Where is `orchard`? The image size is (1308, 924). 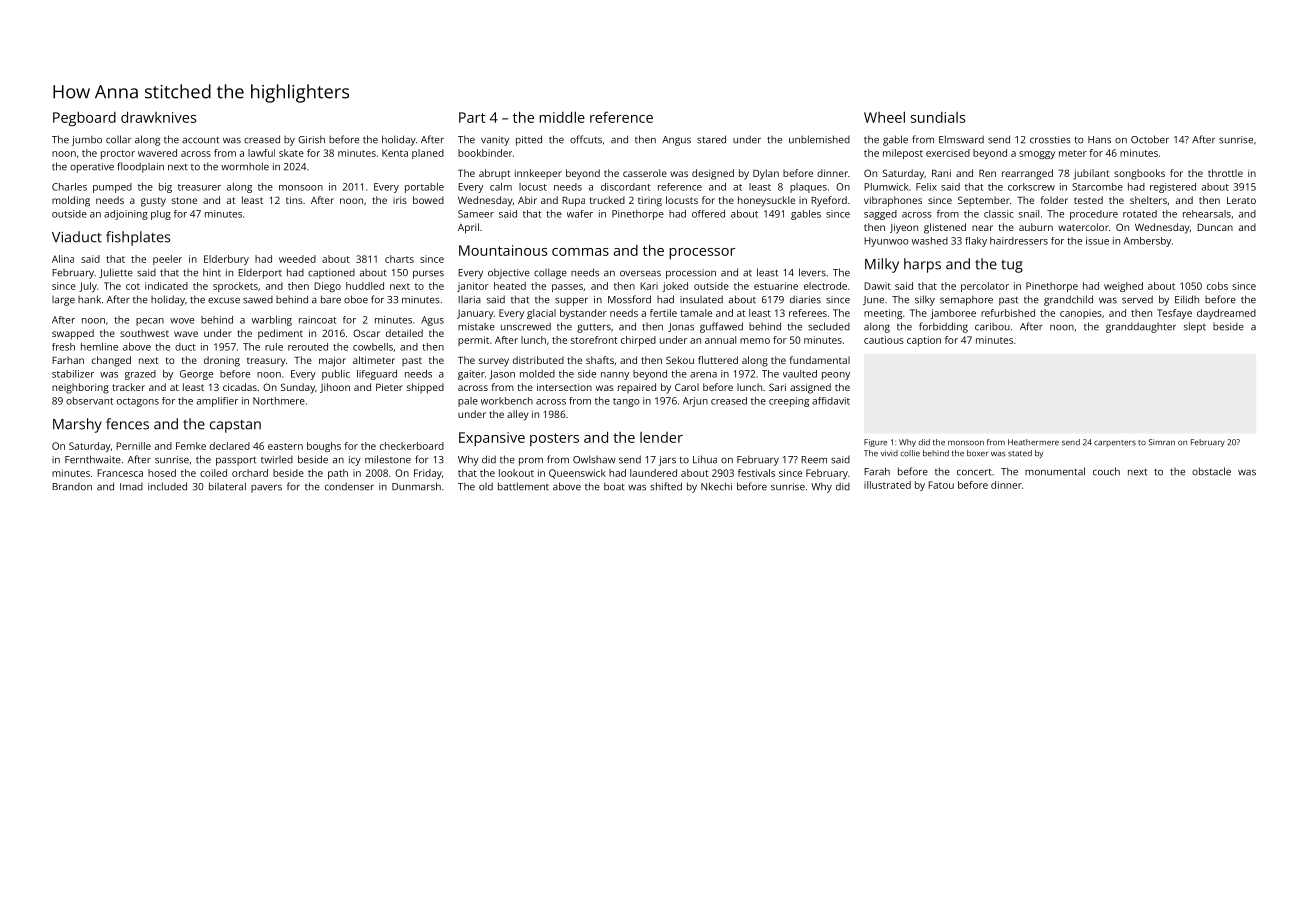
orchard is located at coordinates (250, 473).
